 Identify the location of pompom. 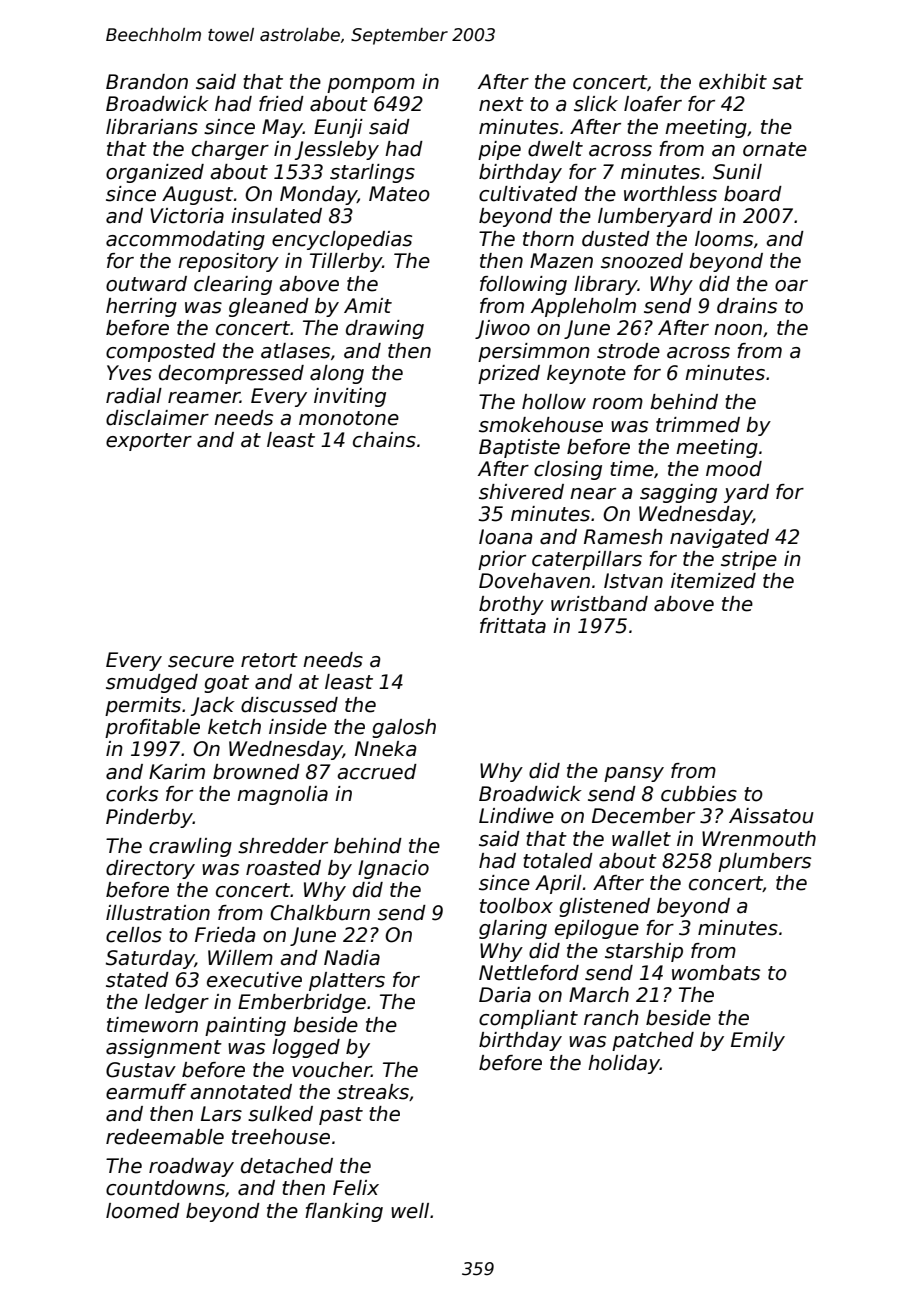
(371, 85).
